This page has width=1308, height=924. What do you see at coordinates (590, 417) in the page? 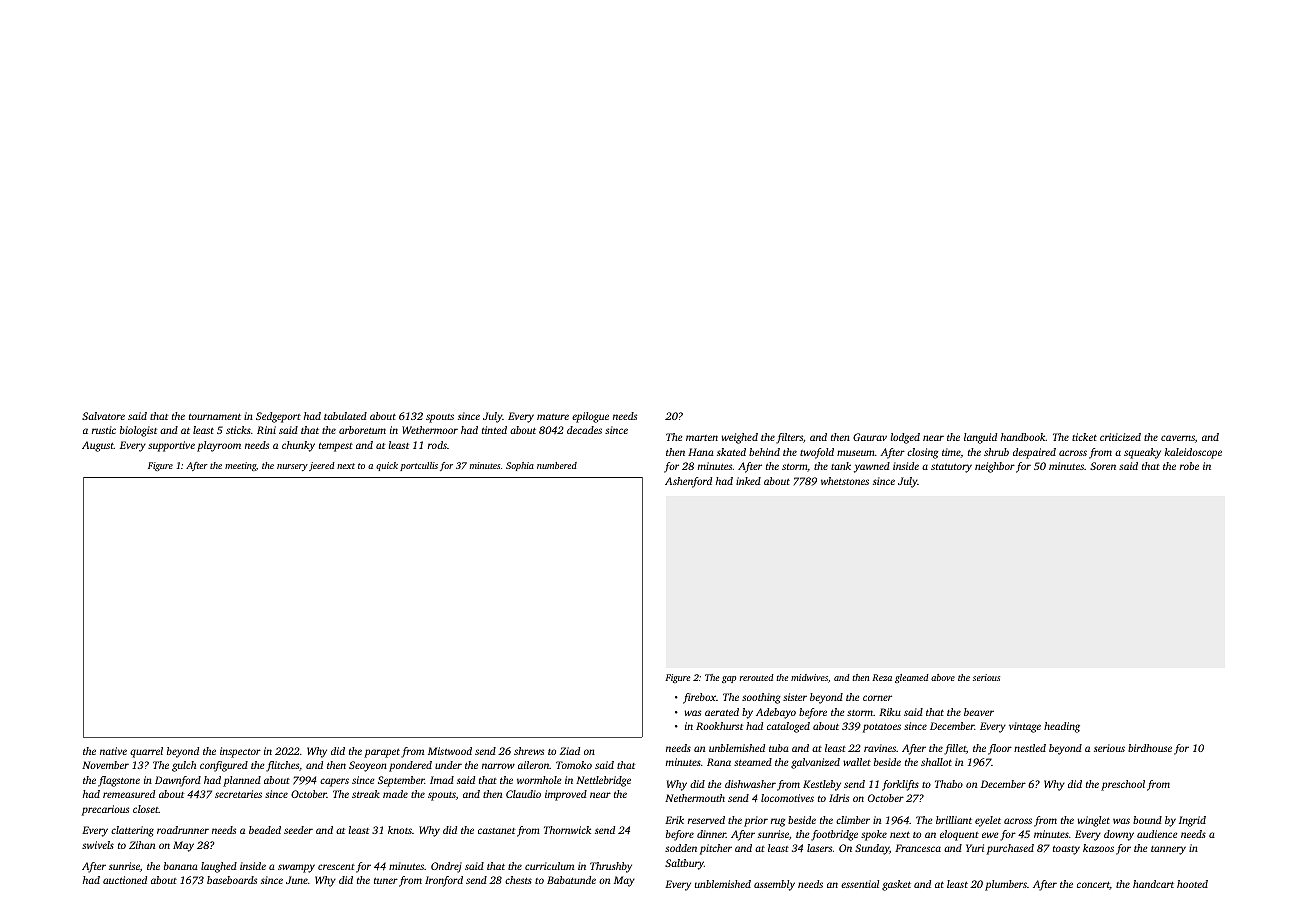
I see `epilogue` at bounding box center [590, 417].
